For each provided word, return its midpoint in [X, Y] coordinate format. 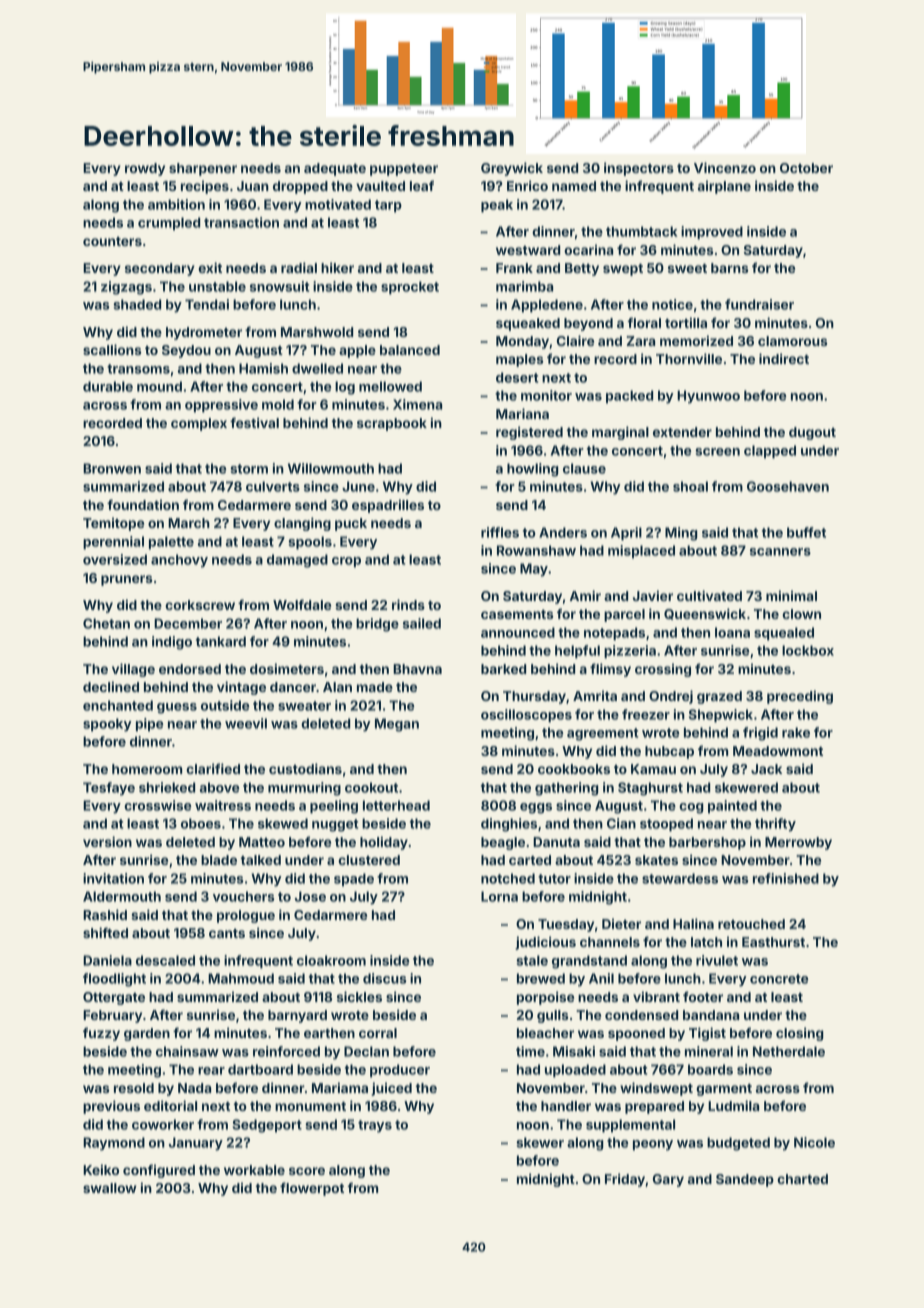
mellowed [390, 386]
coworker [163, 1124]
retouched [751, 924]
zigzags [126, 288]
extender [682, 432]
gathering [567, 789]
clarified [213, 768]
